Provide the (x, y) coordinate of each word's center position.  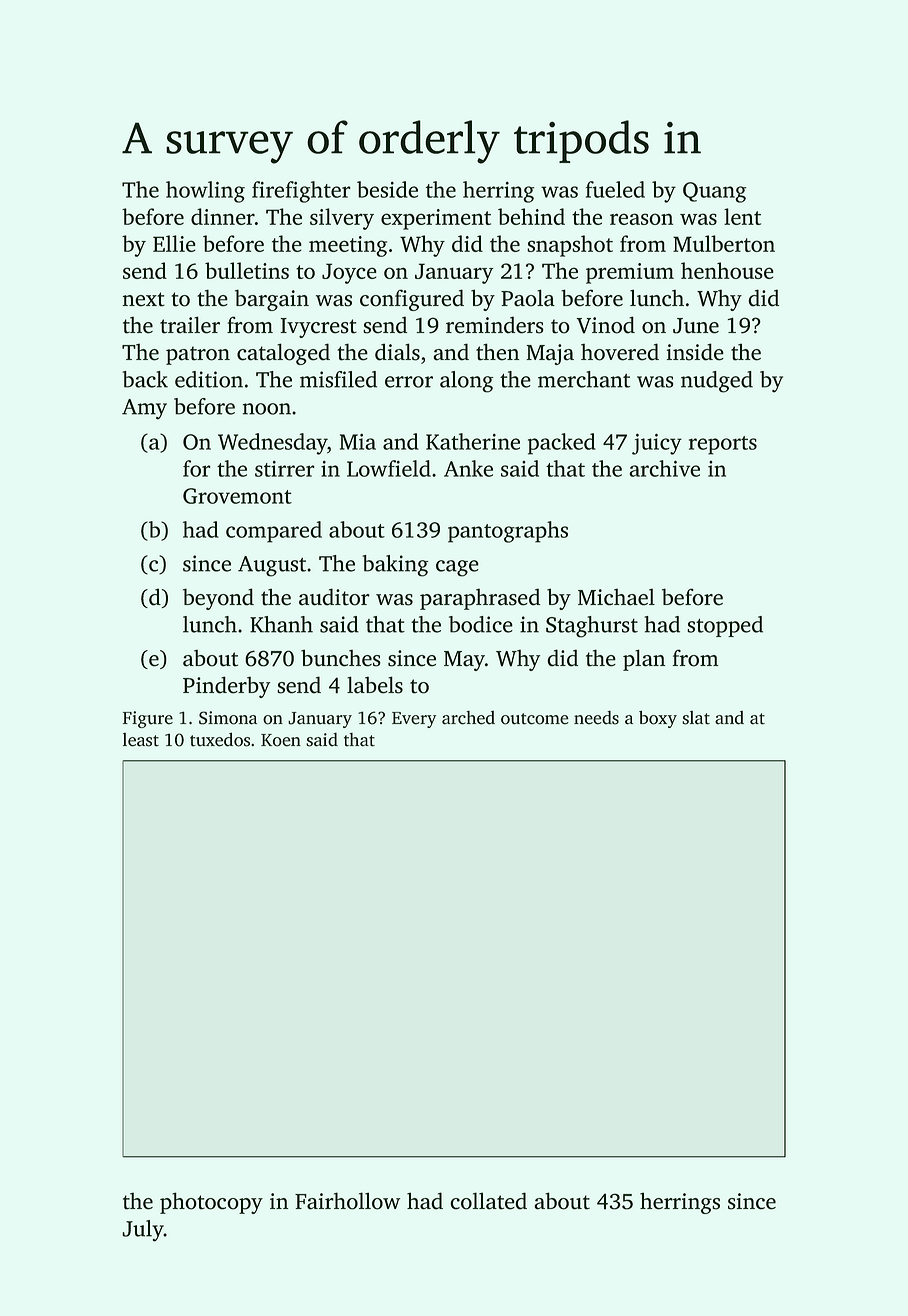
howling (205, 192)
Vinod (606, 325)
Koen (281, 740)
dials (397, 352)
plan (644, 660)
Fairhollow (347, 1201)
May (464, 661)
